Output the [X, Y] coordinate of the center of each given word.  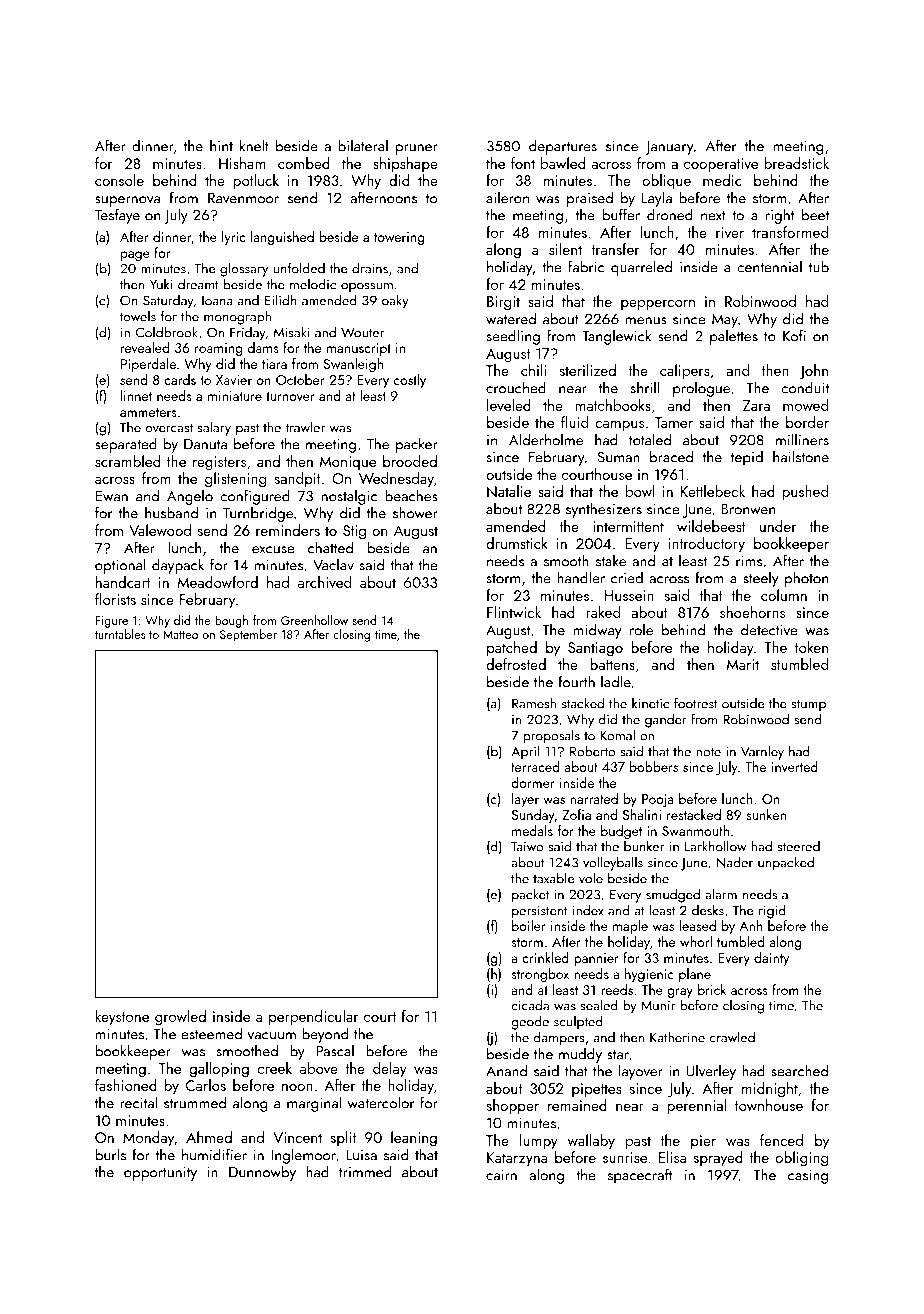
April [525, 752]
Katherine [677, 1037]
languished [282, 238]
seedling [513, 337]
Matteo [180, 634]
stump [809, 705]
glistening [235, 480]
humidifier [214, 1154]
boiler [529, 925]
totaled [650, 439]
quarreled [641, 268]
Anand [506, 1070]
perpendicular [314, 1017]
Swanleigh [353, 365]
